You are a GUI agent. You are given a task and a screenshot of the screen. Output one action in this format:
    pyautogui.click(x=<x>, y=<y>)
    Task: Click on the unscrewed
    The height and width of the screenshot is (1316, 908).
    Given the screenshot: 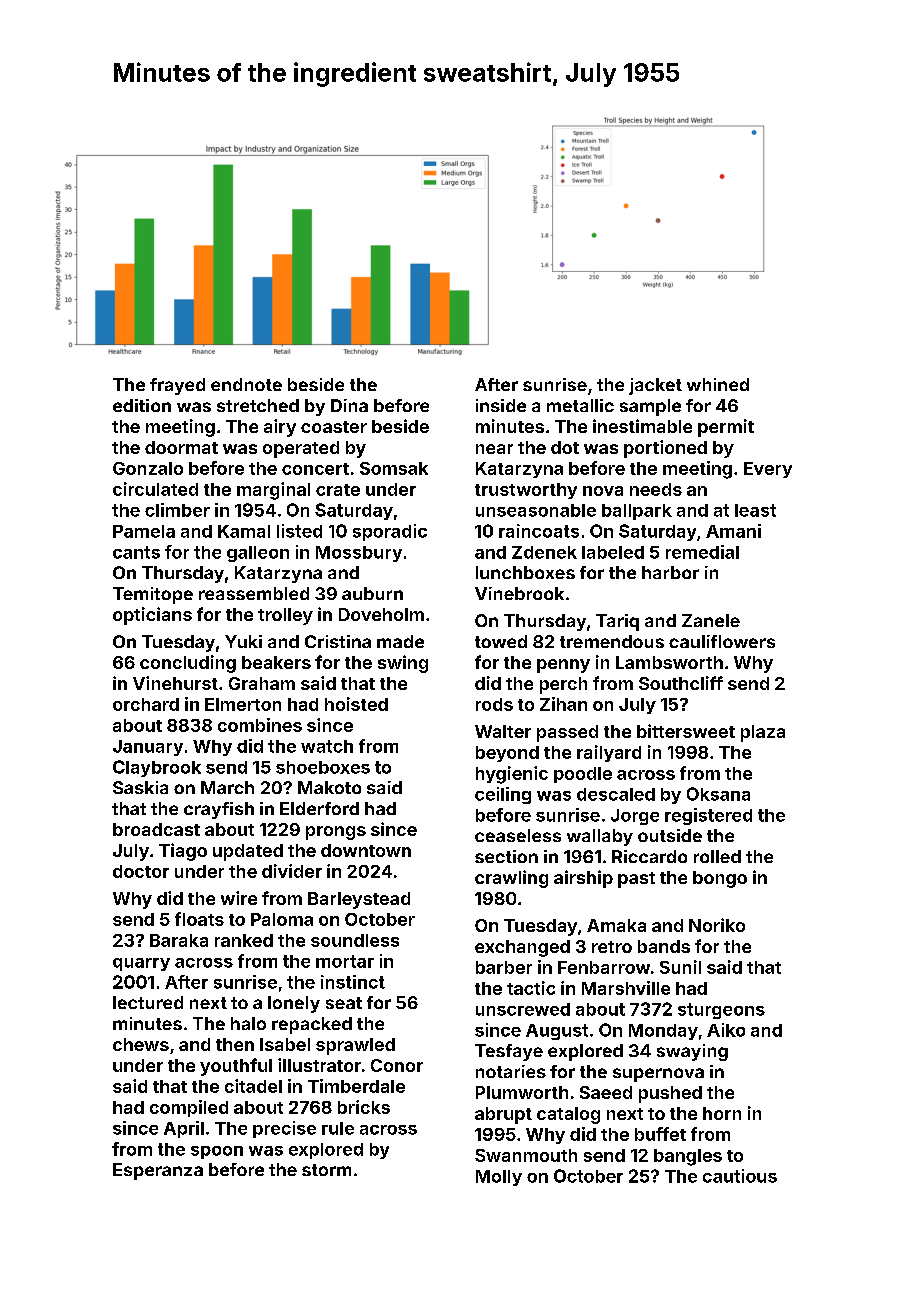 What is the action you would take?
    pyautogui.click(x=523, y=1009)
